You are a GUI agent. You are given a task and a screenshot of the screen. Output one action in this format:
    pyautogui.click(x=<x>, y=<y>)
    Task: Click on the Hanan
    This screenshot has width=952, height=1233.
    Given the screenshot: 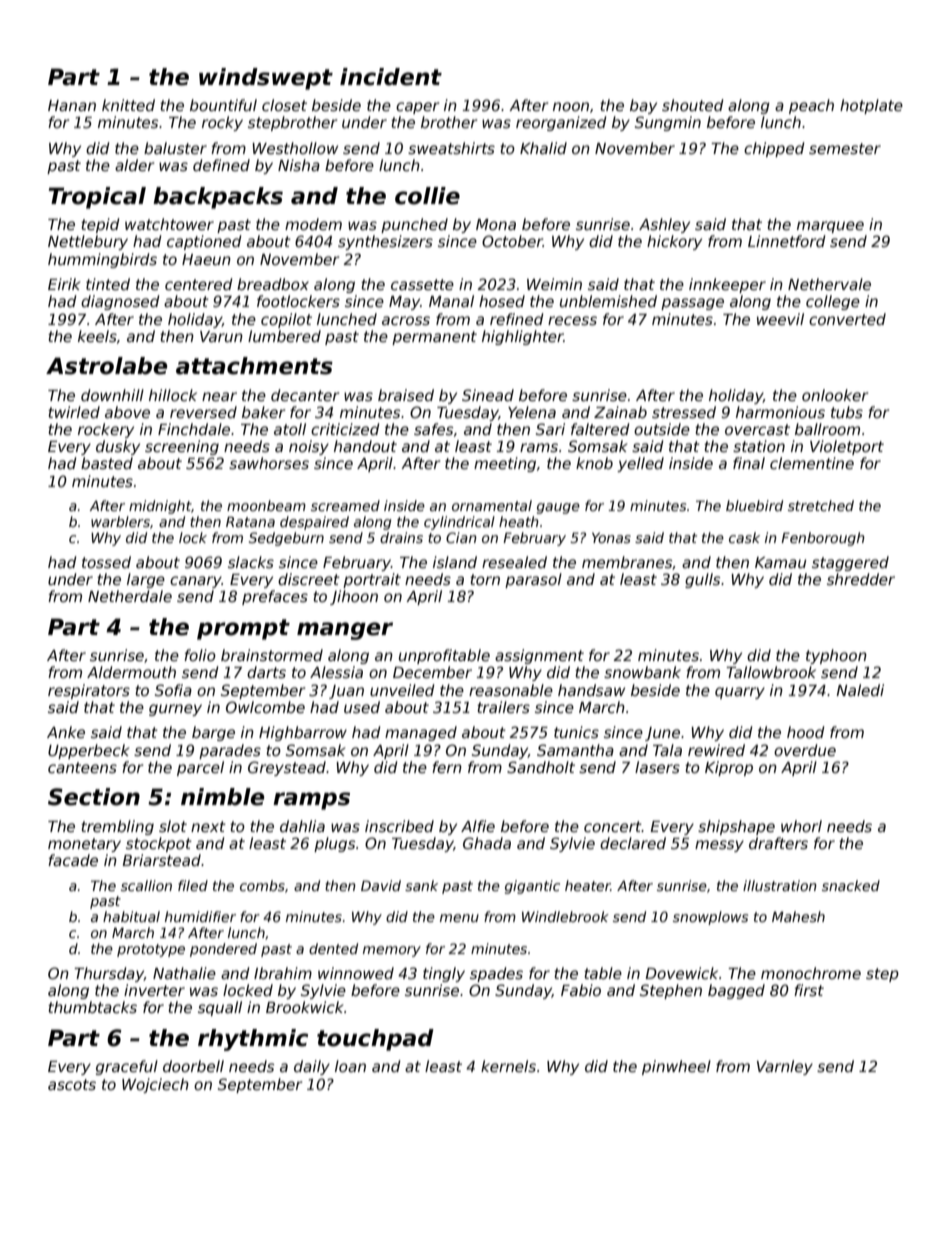 What is the action you would take?
    pyautogui.click(x=72, y=105)
